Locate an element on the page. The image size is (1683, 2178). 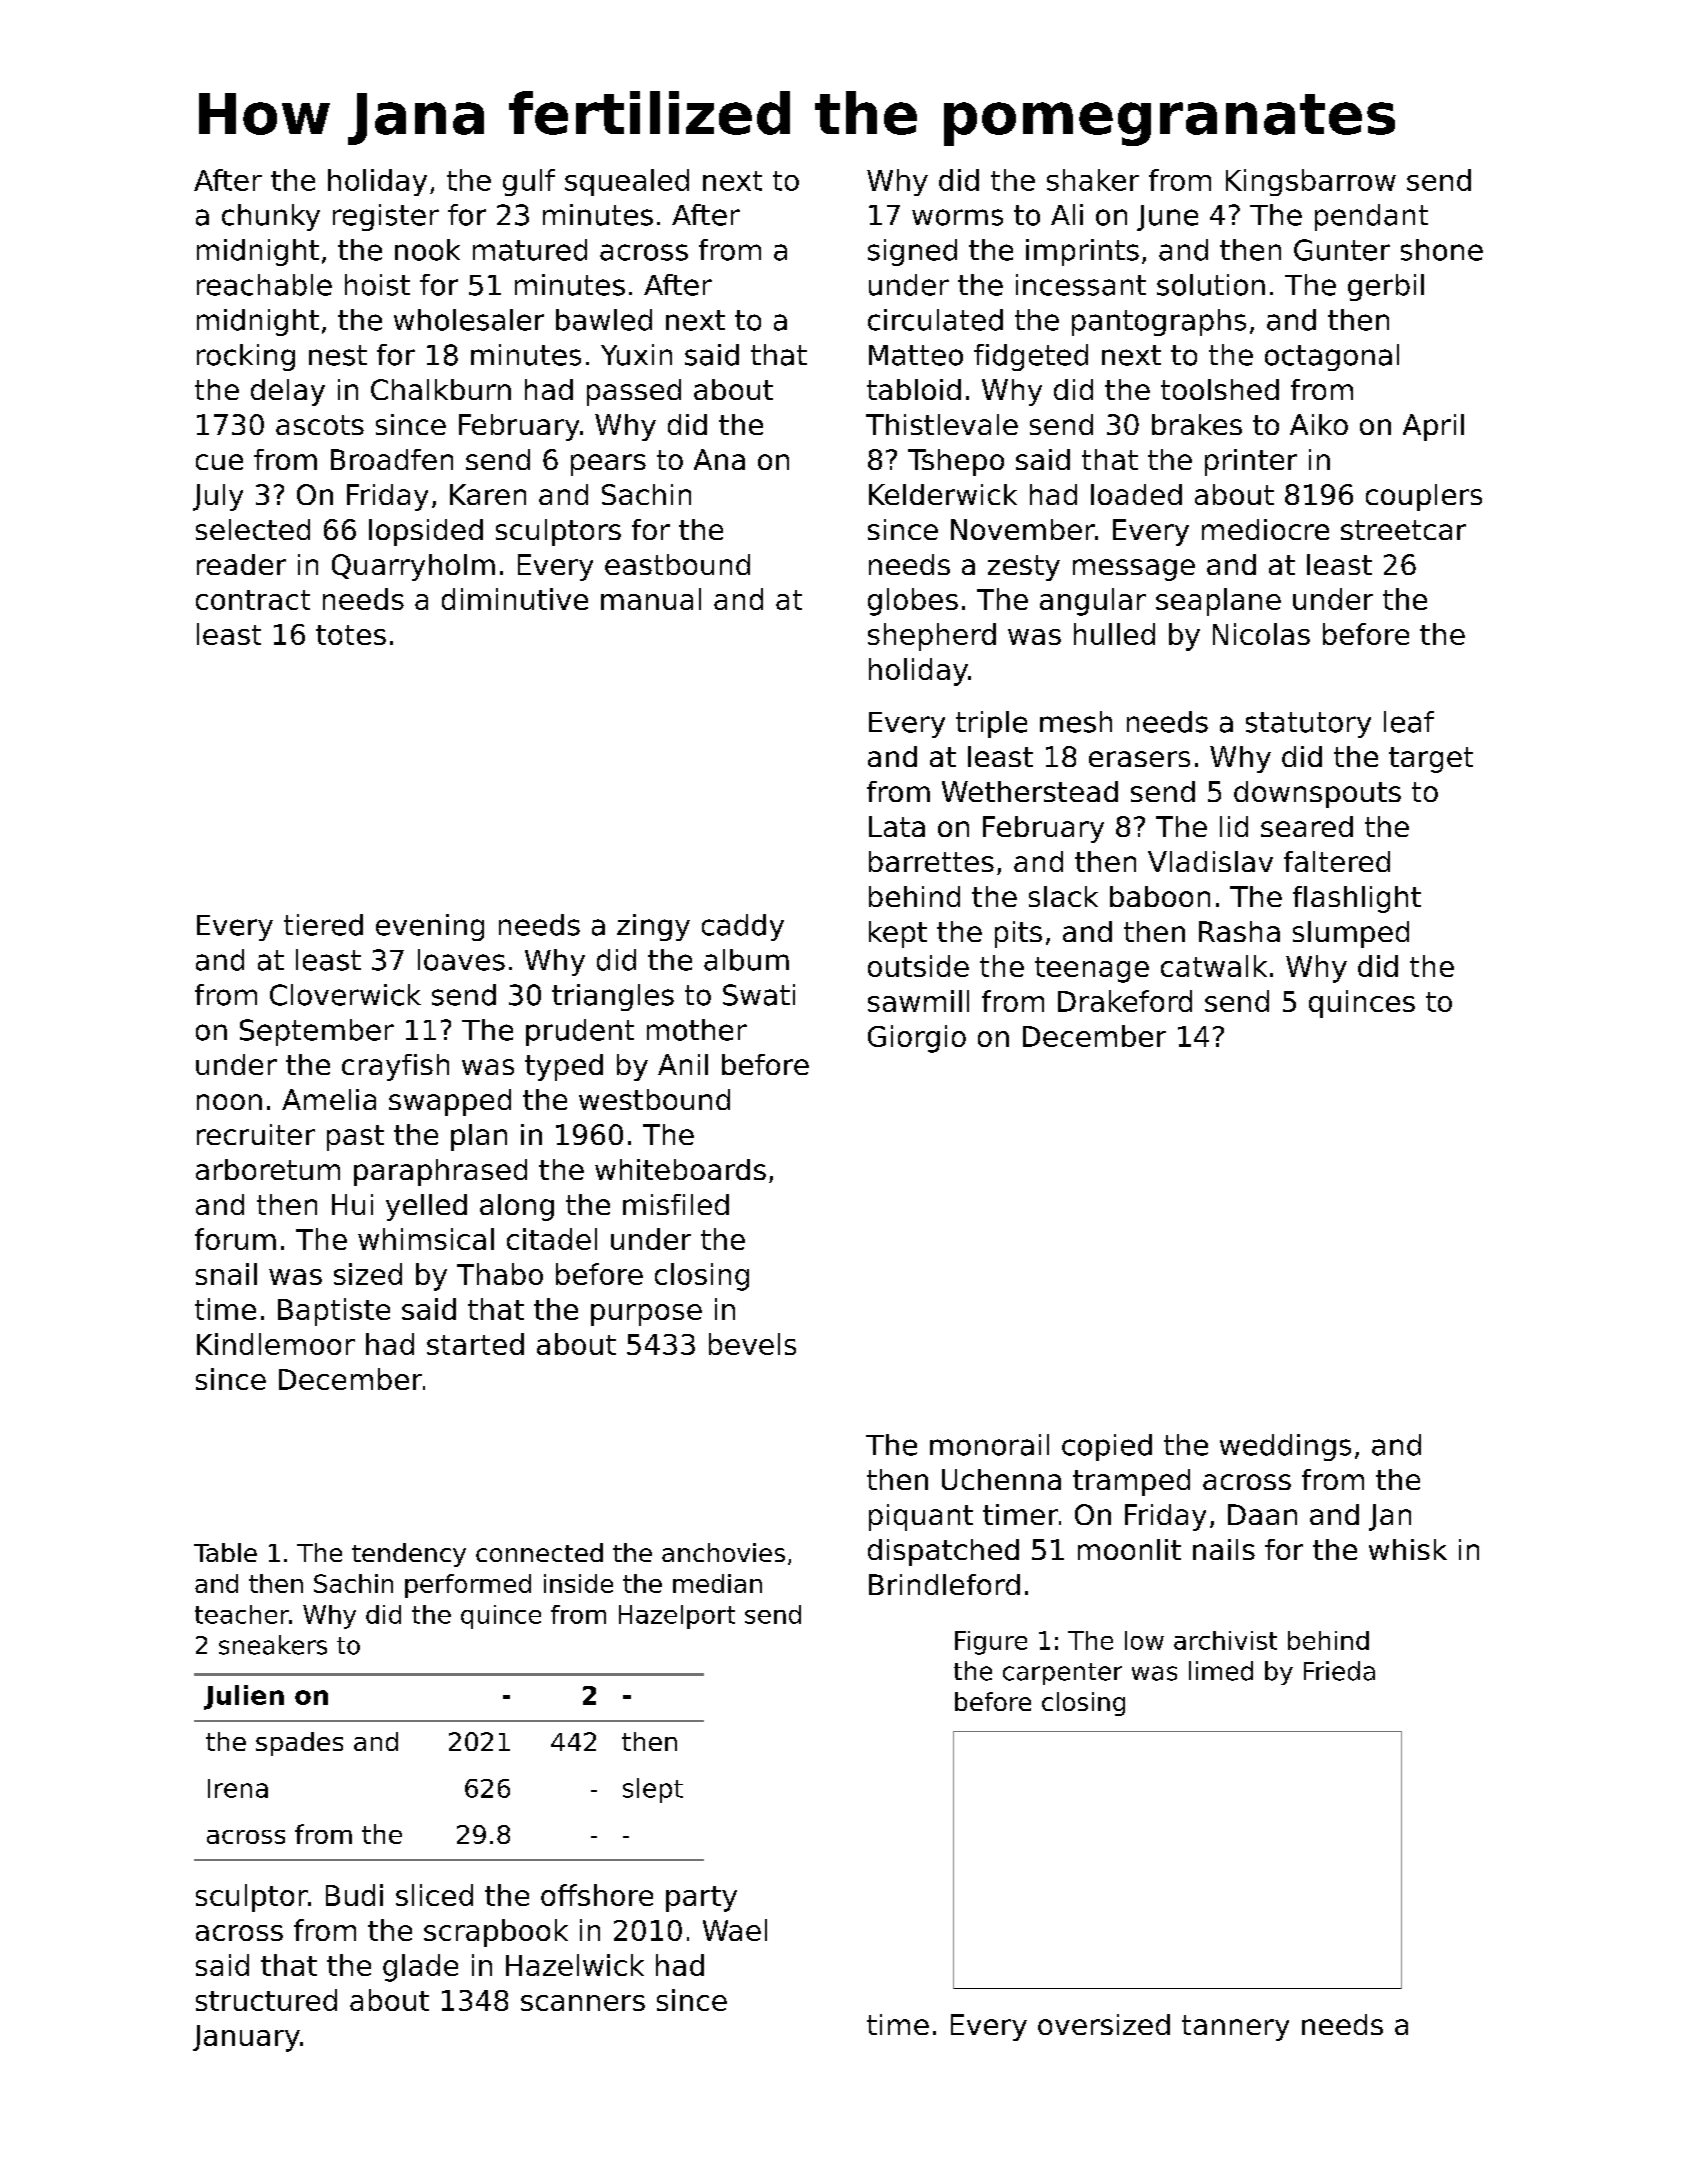
Drakeford is located at coordinates (1125, 1001).
